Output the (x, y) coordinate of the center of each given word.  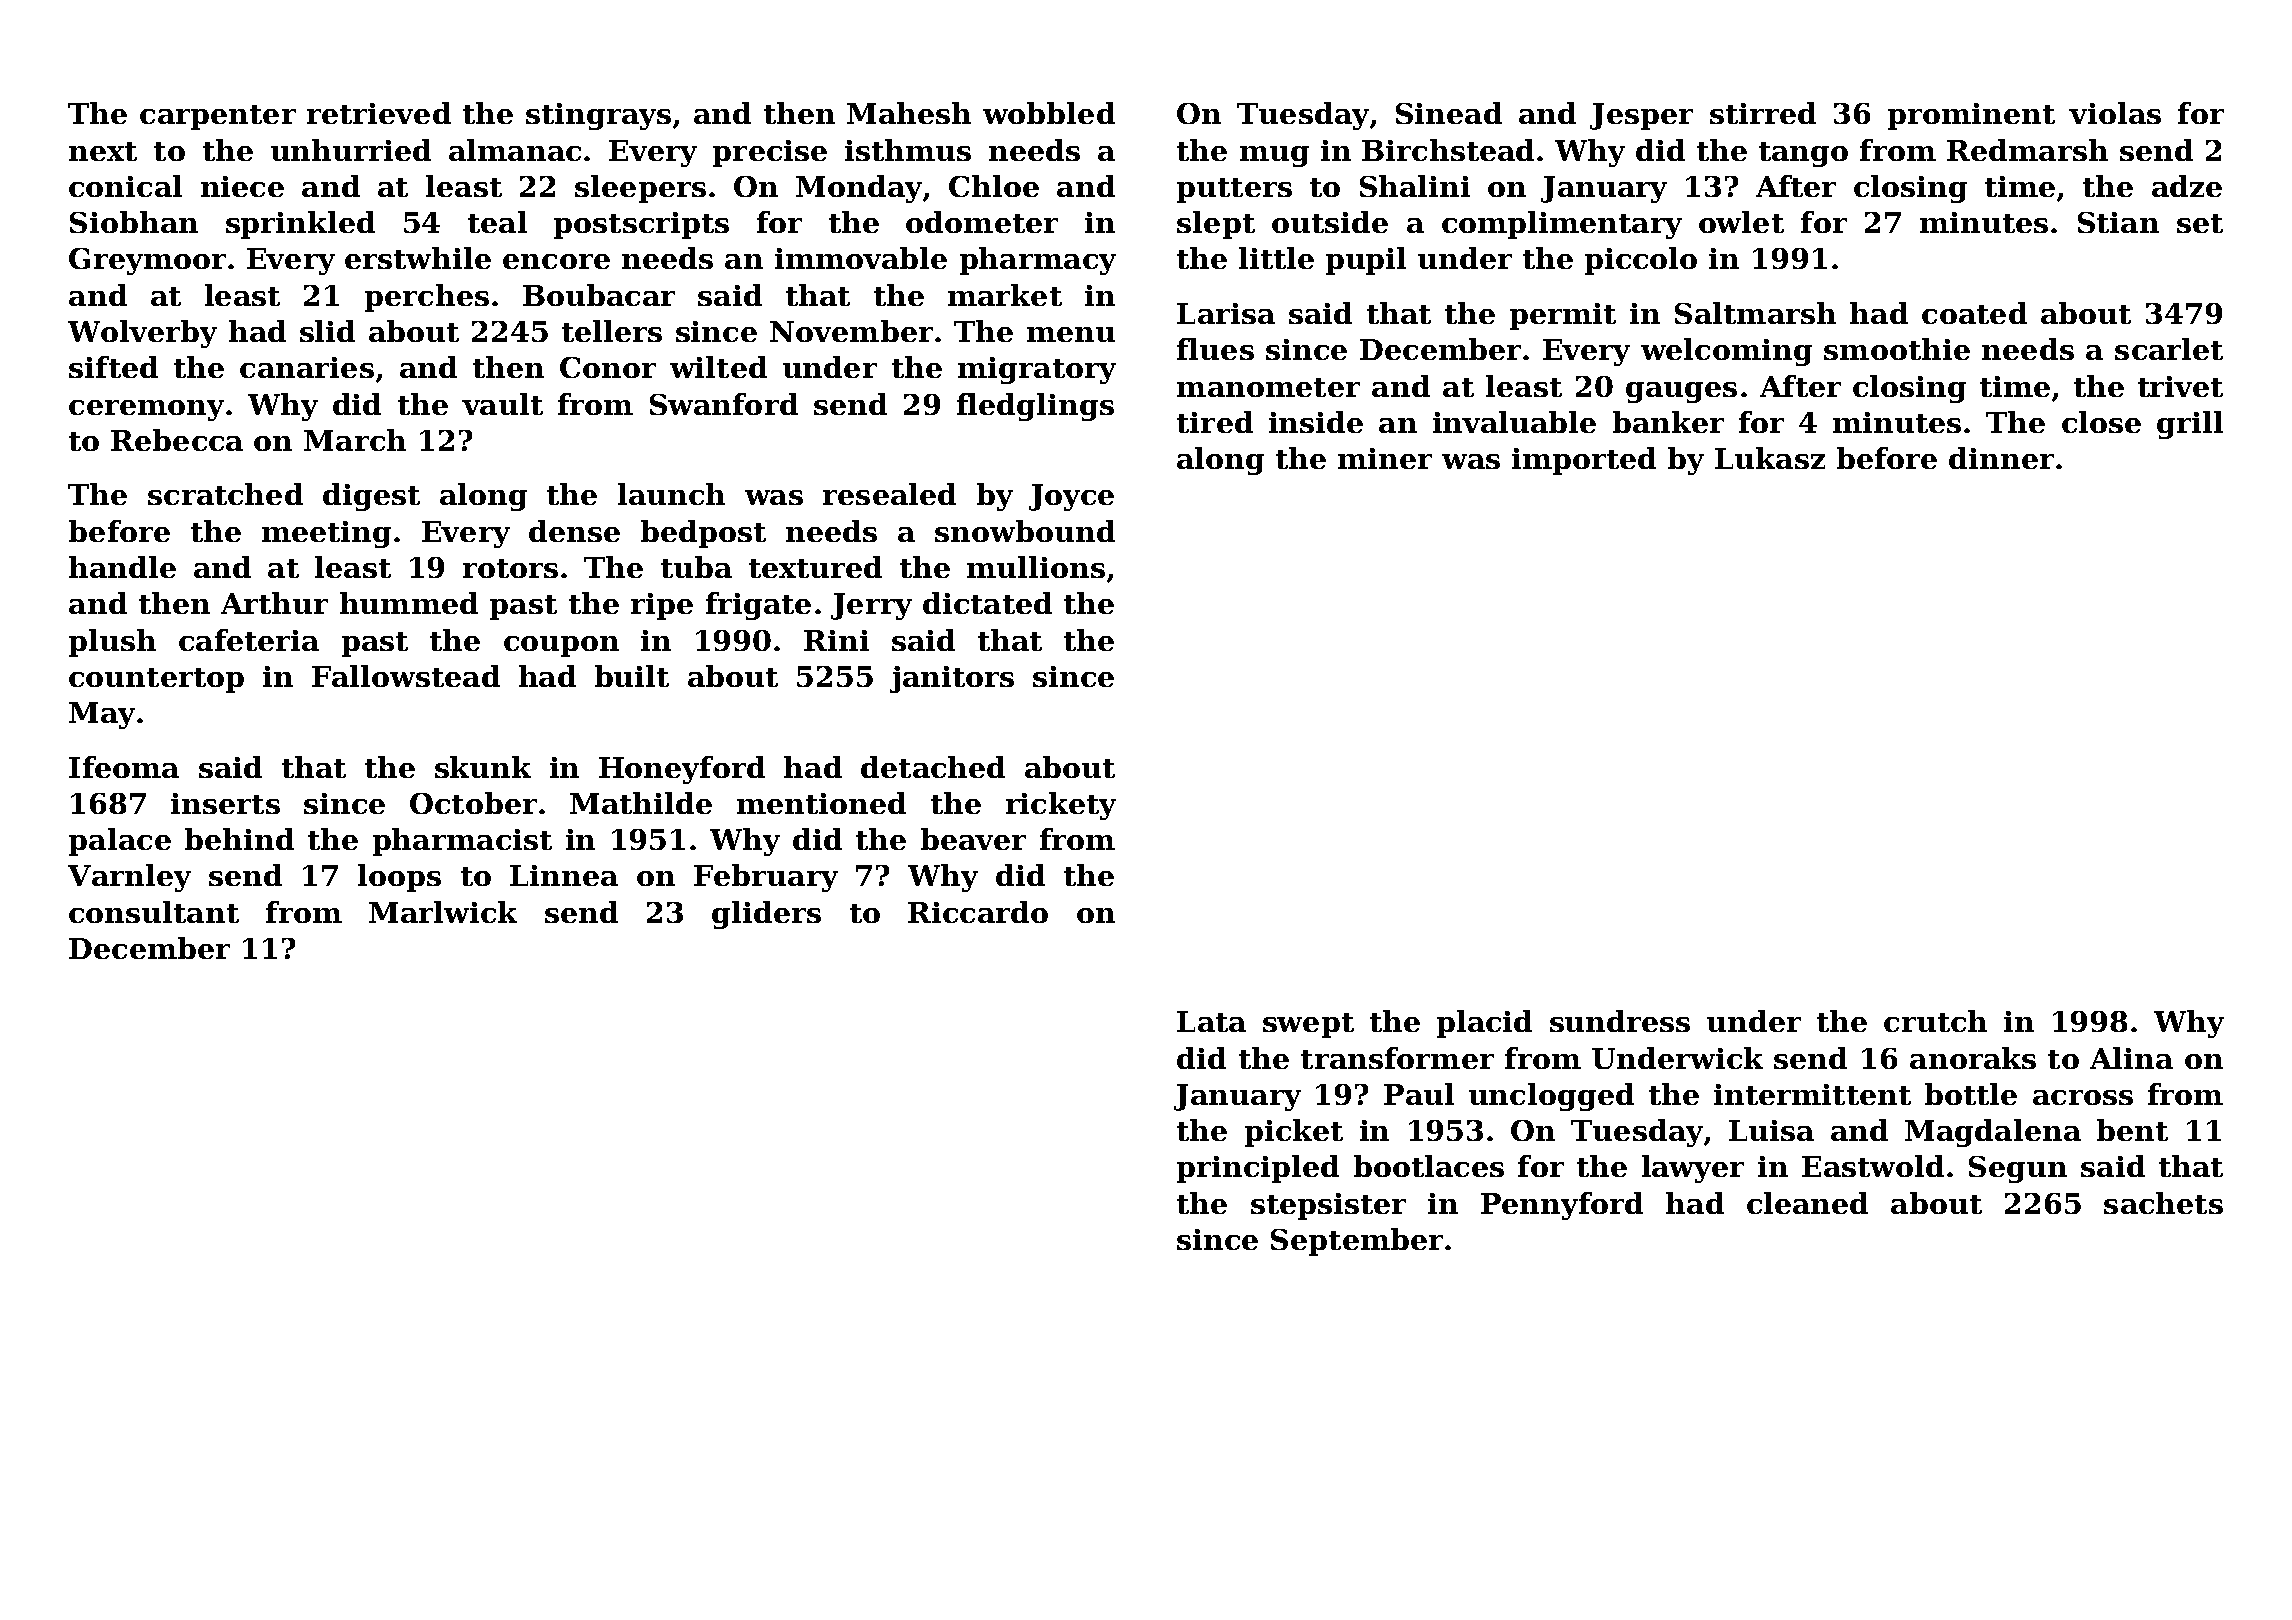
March (355, 440)
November (851, 331)
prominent (1971, 116)
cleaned (1807, 1203)
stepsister (1328, 1206)
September (1357, 1242)
